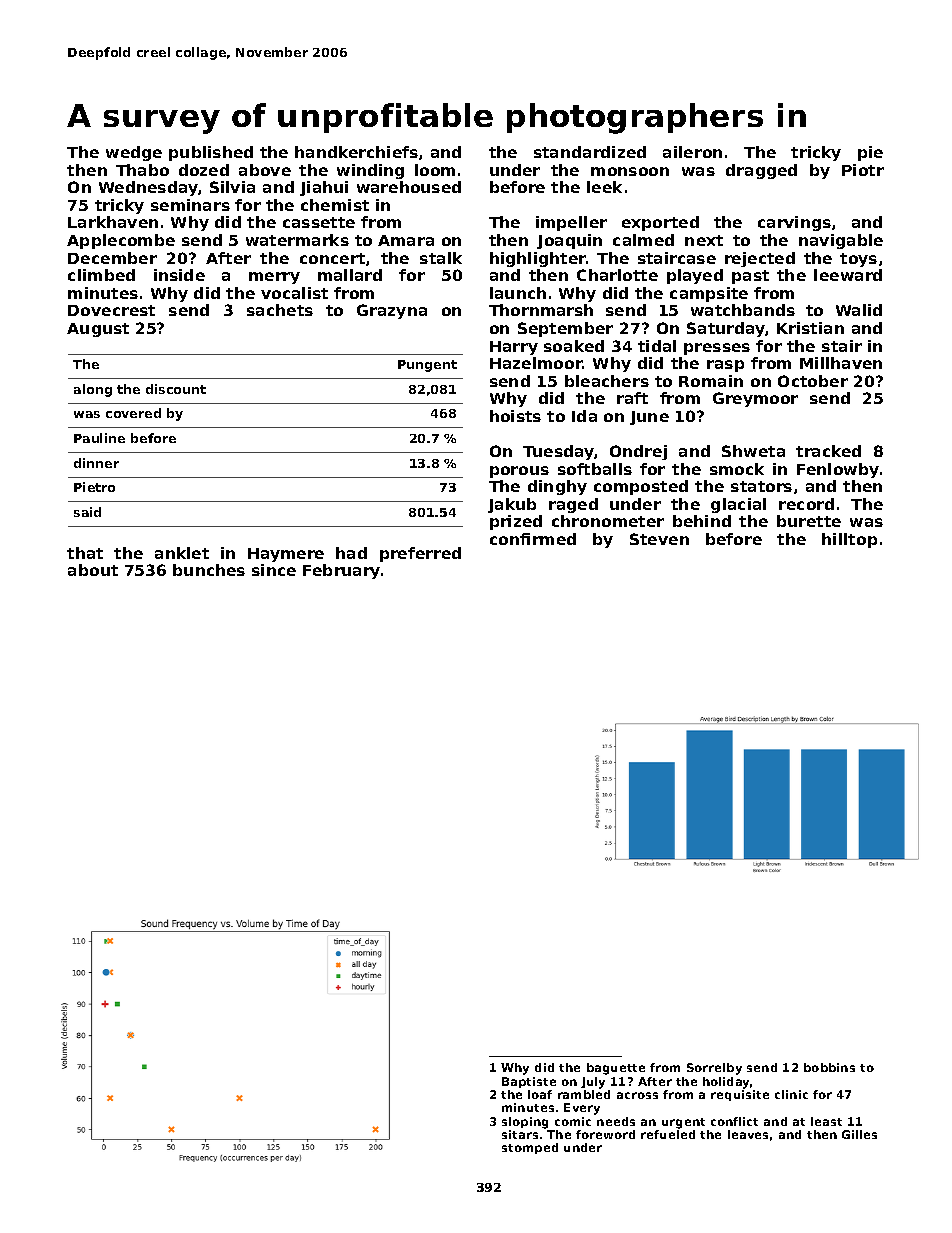  What do you see at coordinates (356, 152) in the screenshot?
I see `handkerchiefs` at bounding box center [356, 152].
